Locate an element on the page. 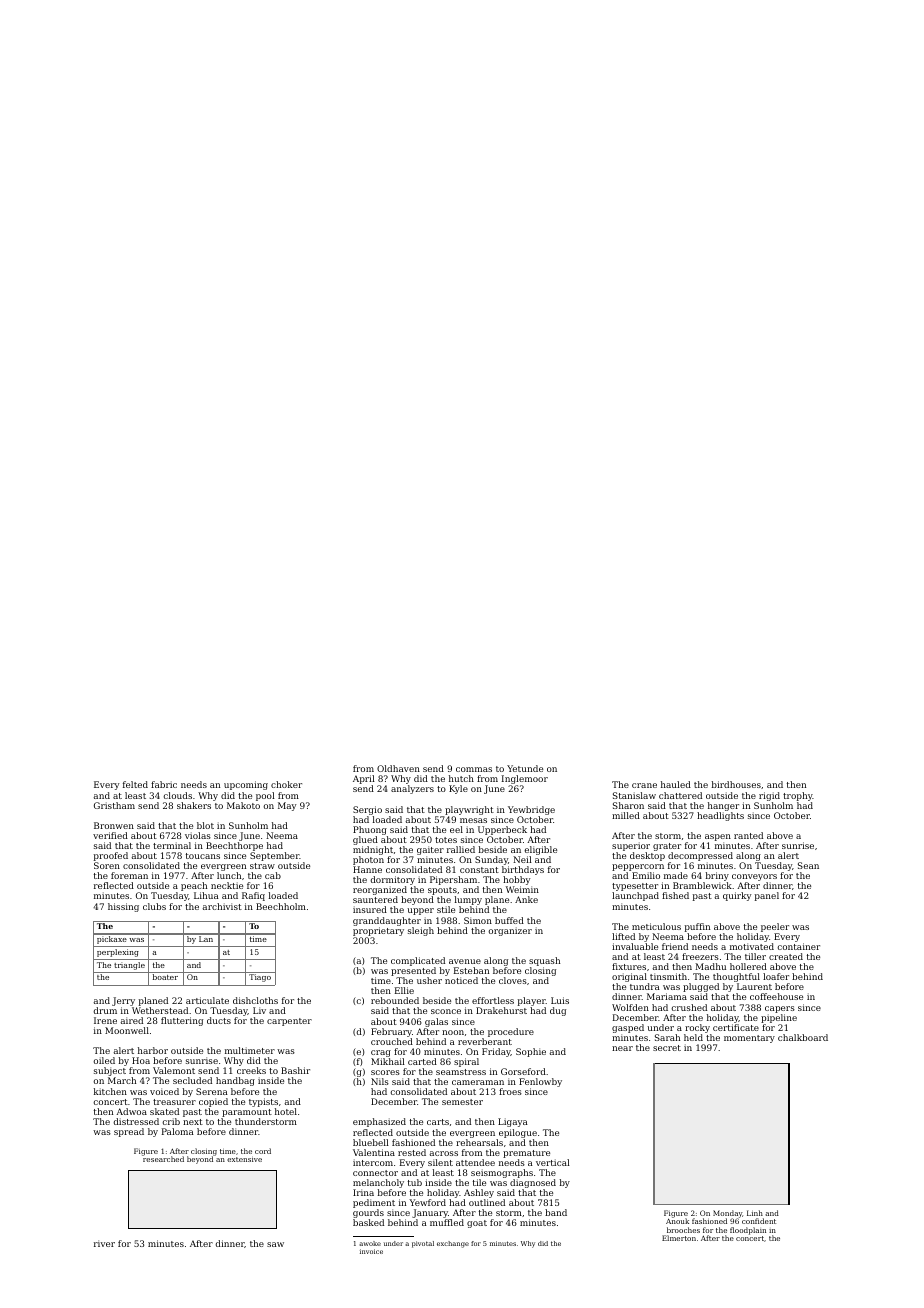 The height and width of the page is (1308, 924). near is located at coordinates (622, 1048).
